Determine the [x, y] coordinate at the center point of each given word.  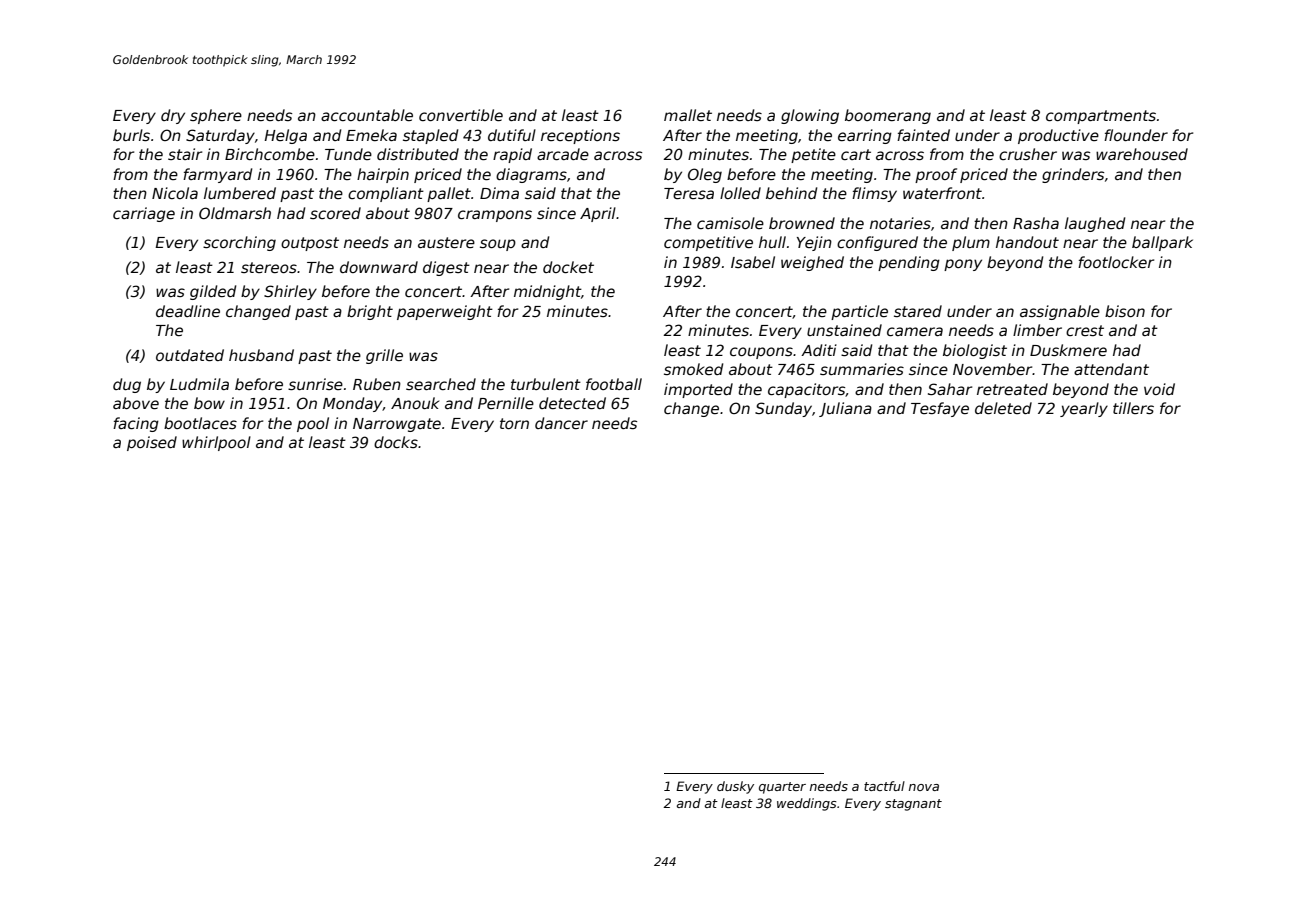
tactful [884, 786]
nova [924, 787]
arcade [563, 154]
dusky [735, 787]
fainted [923, 135]
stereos [269, 267]
